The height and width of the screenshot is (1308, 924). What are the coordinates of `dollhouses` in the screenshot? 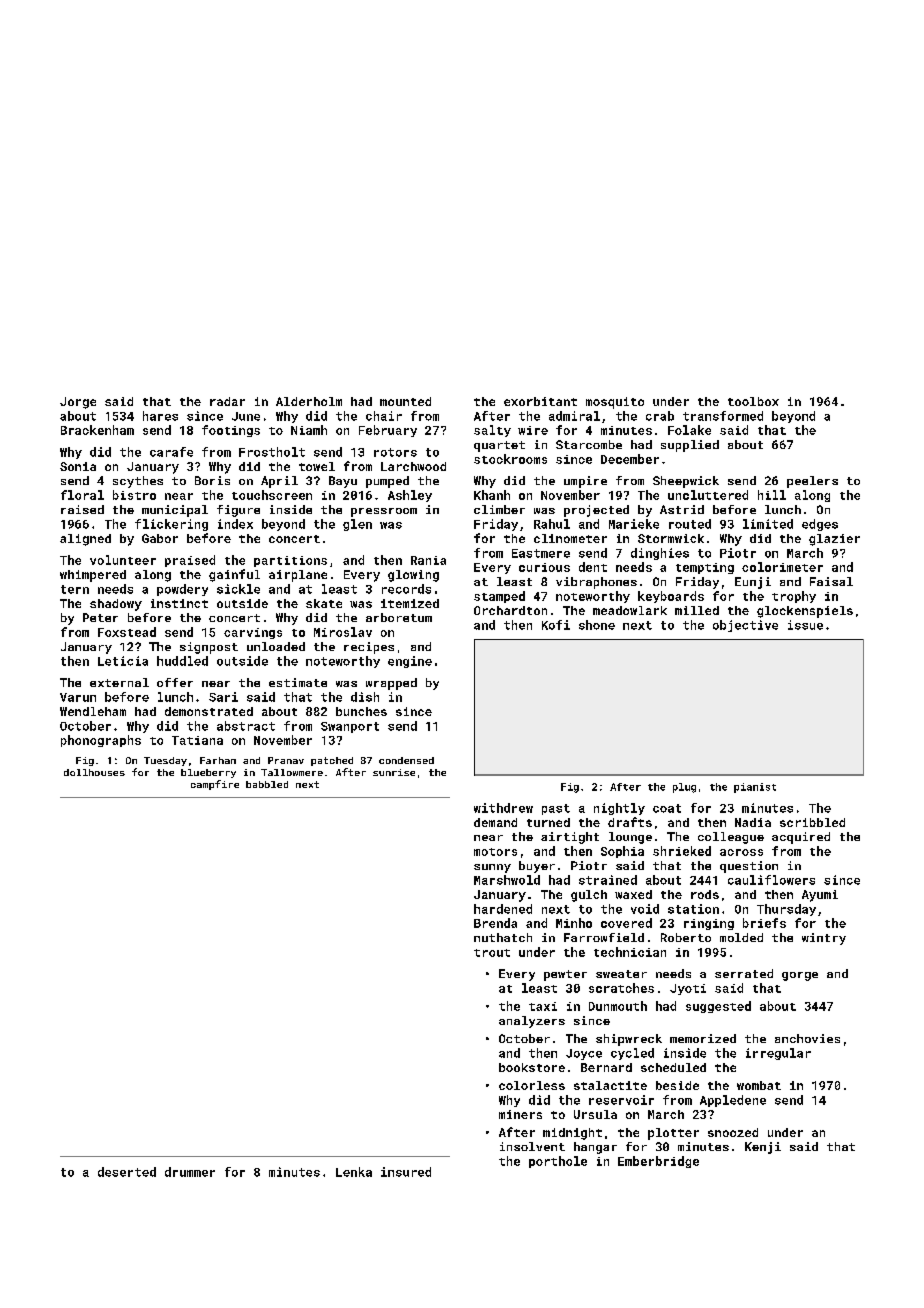 It's located at (94, 772).
